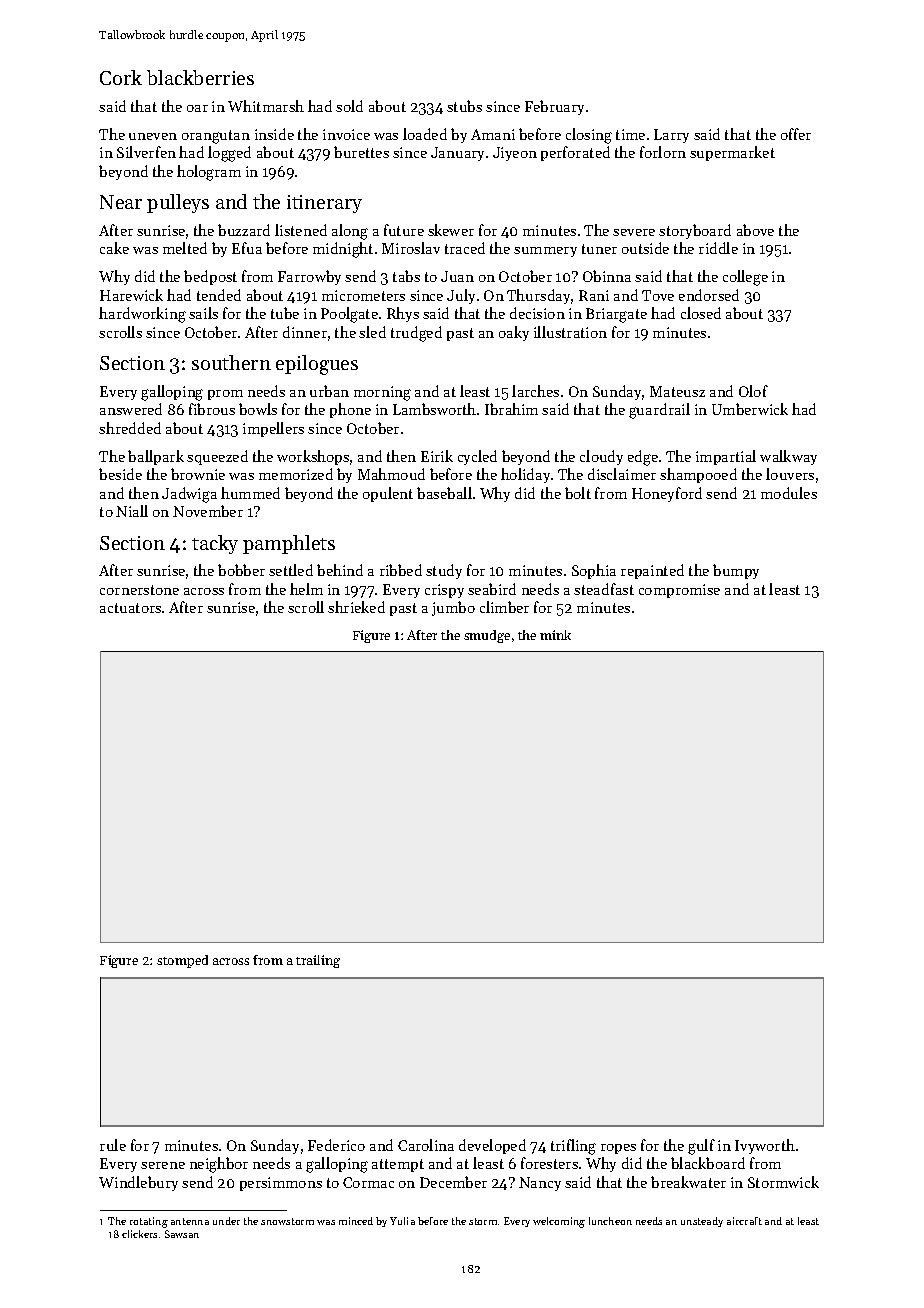 This screenshot has width=924, height=1308. What do you see at coordinates (318, 961) in the screenshot?
I see `trailing` at bounding box center [318, 961].
